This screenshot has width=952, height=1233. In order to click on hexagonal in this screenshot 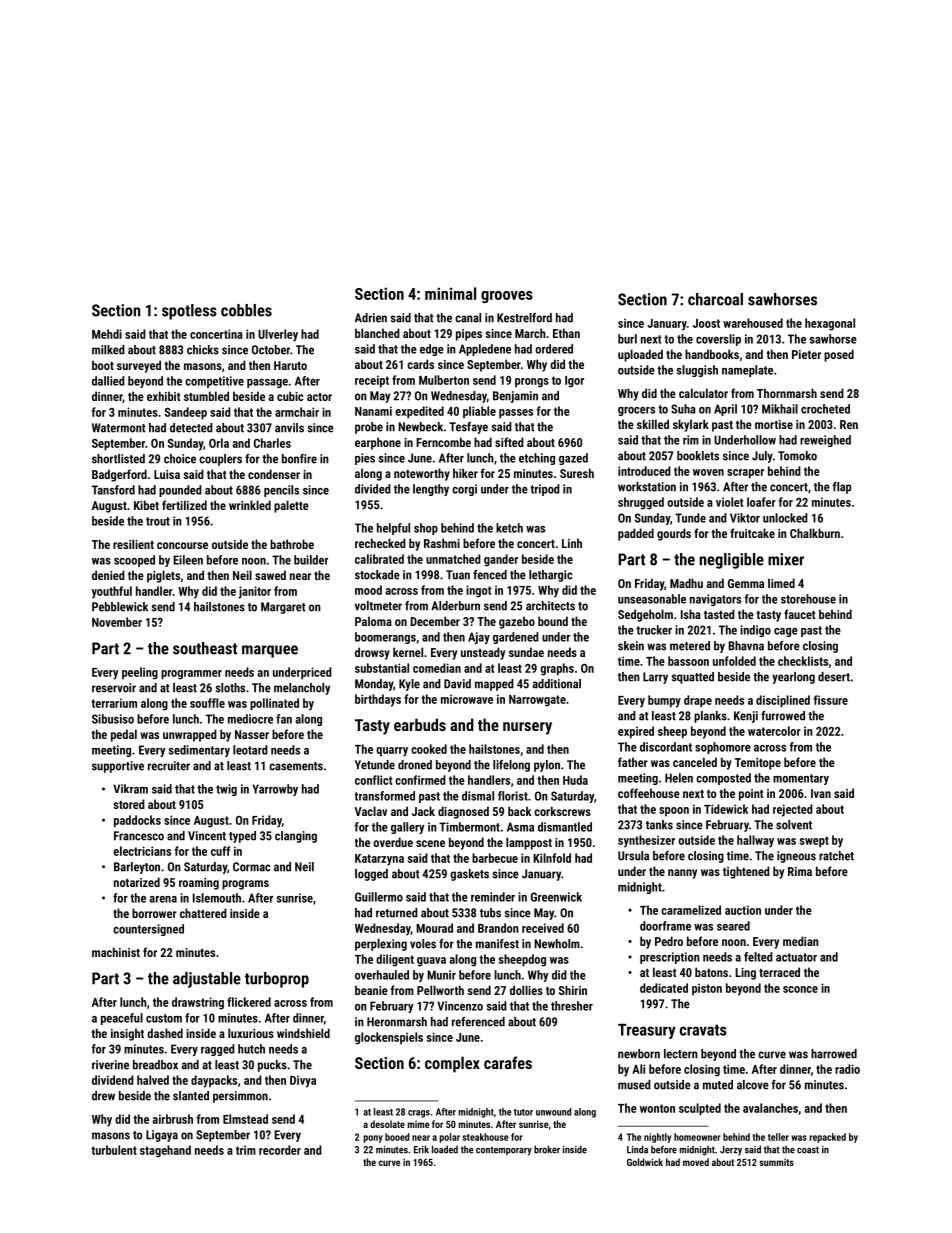, I will do `click(830, 324)`.
